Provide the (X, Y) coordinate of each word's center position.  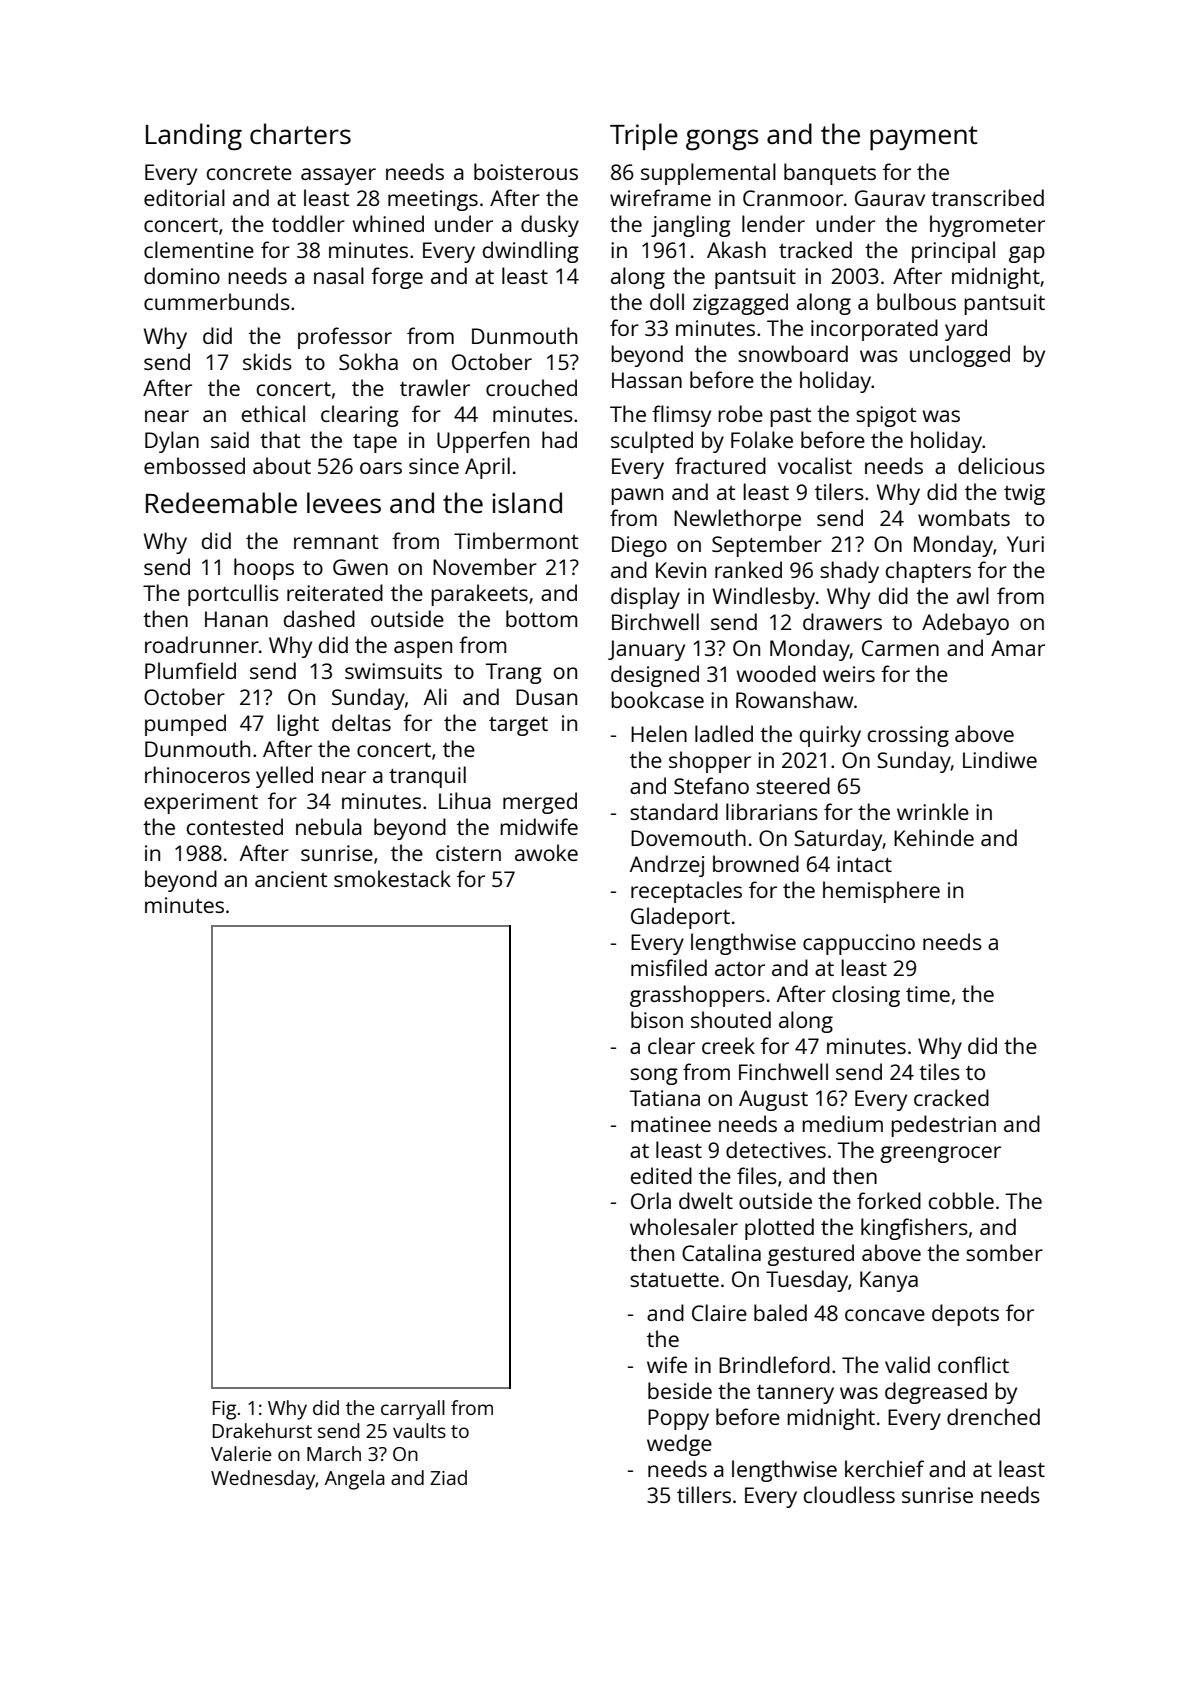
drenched (993, 1416)
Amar (1018, 648)
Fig (224, 1410)
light (298, 725)
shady (849, 572)
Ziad (448, 1477)
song (654, 1076)
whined (388, 223)
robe (740, 413)
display (645, 598)
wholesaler (684, 1226)
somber (1004, 1252)
